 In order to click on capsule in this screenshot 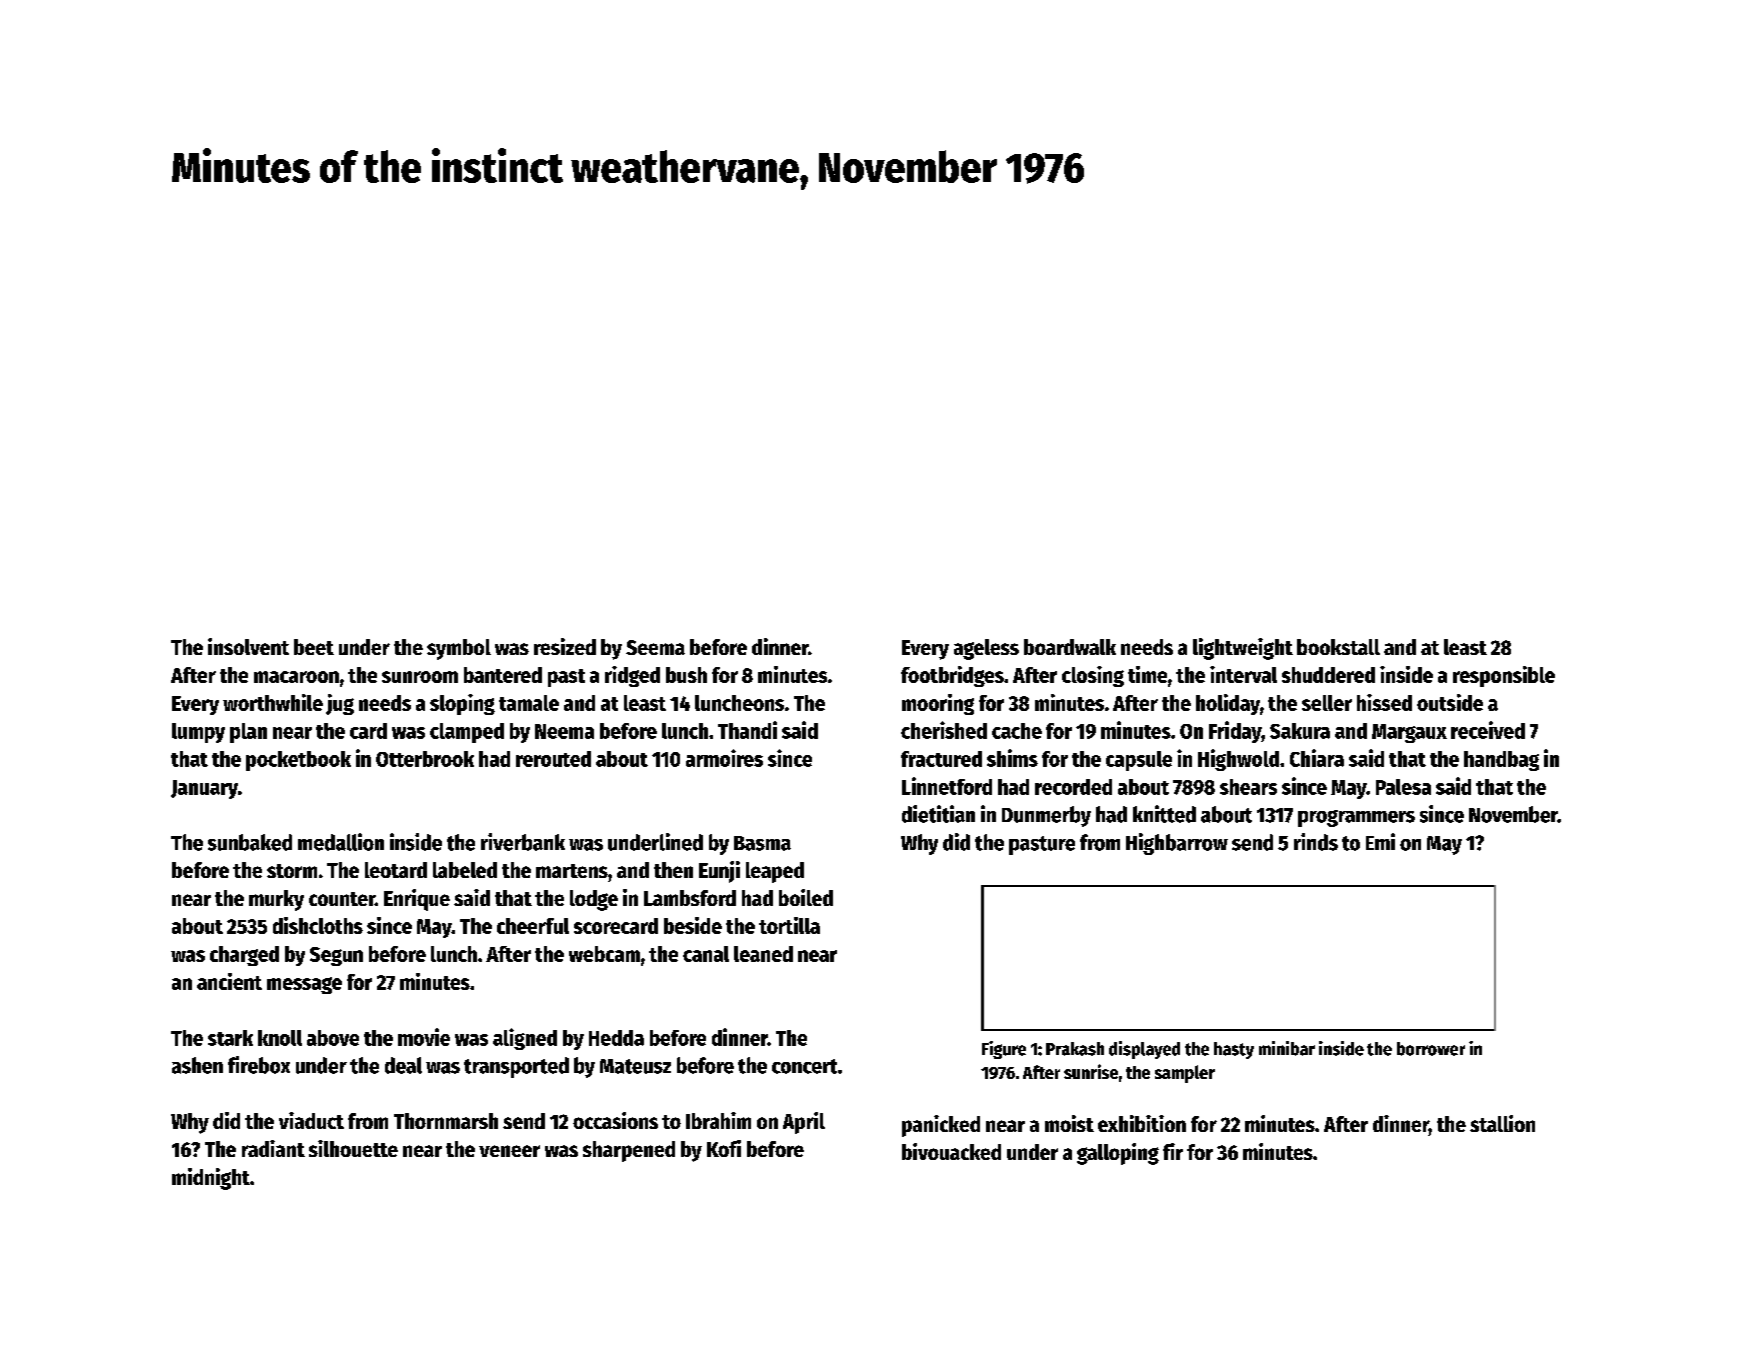, I will do `click(1139, 761)`.
